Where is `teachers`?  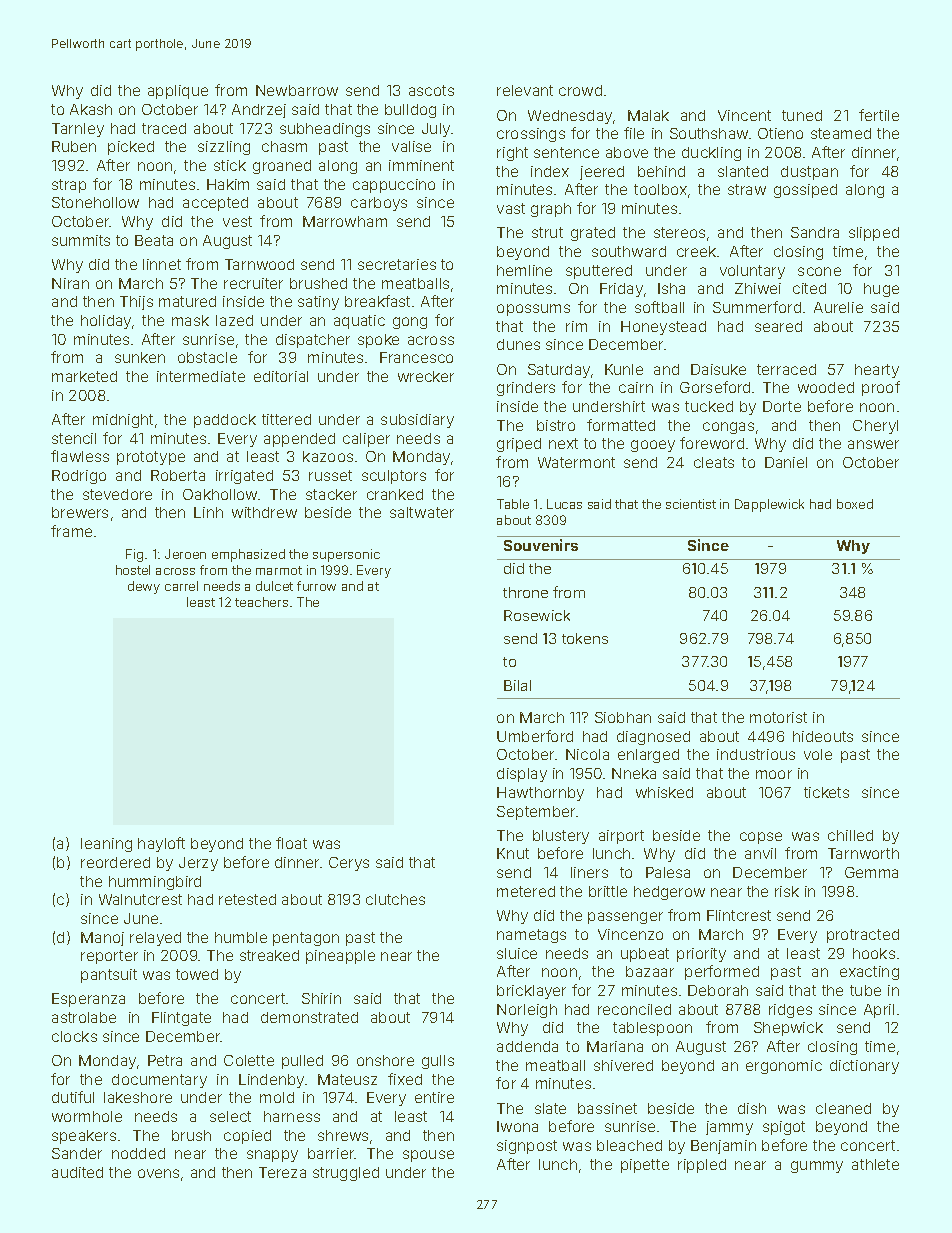
teachers is located at coordinates (261, 602).
